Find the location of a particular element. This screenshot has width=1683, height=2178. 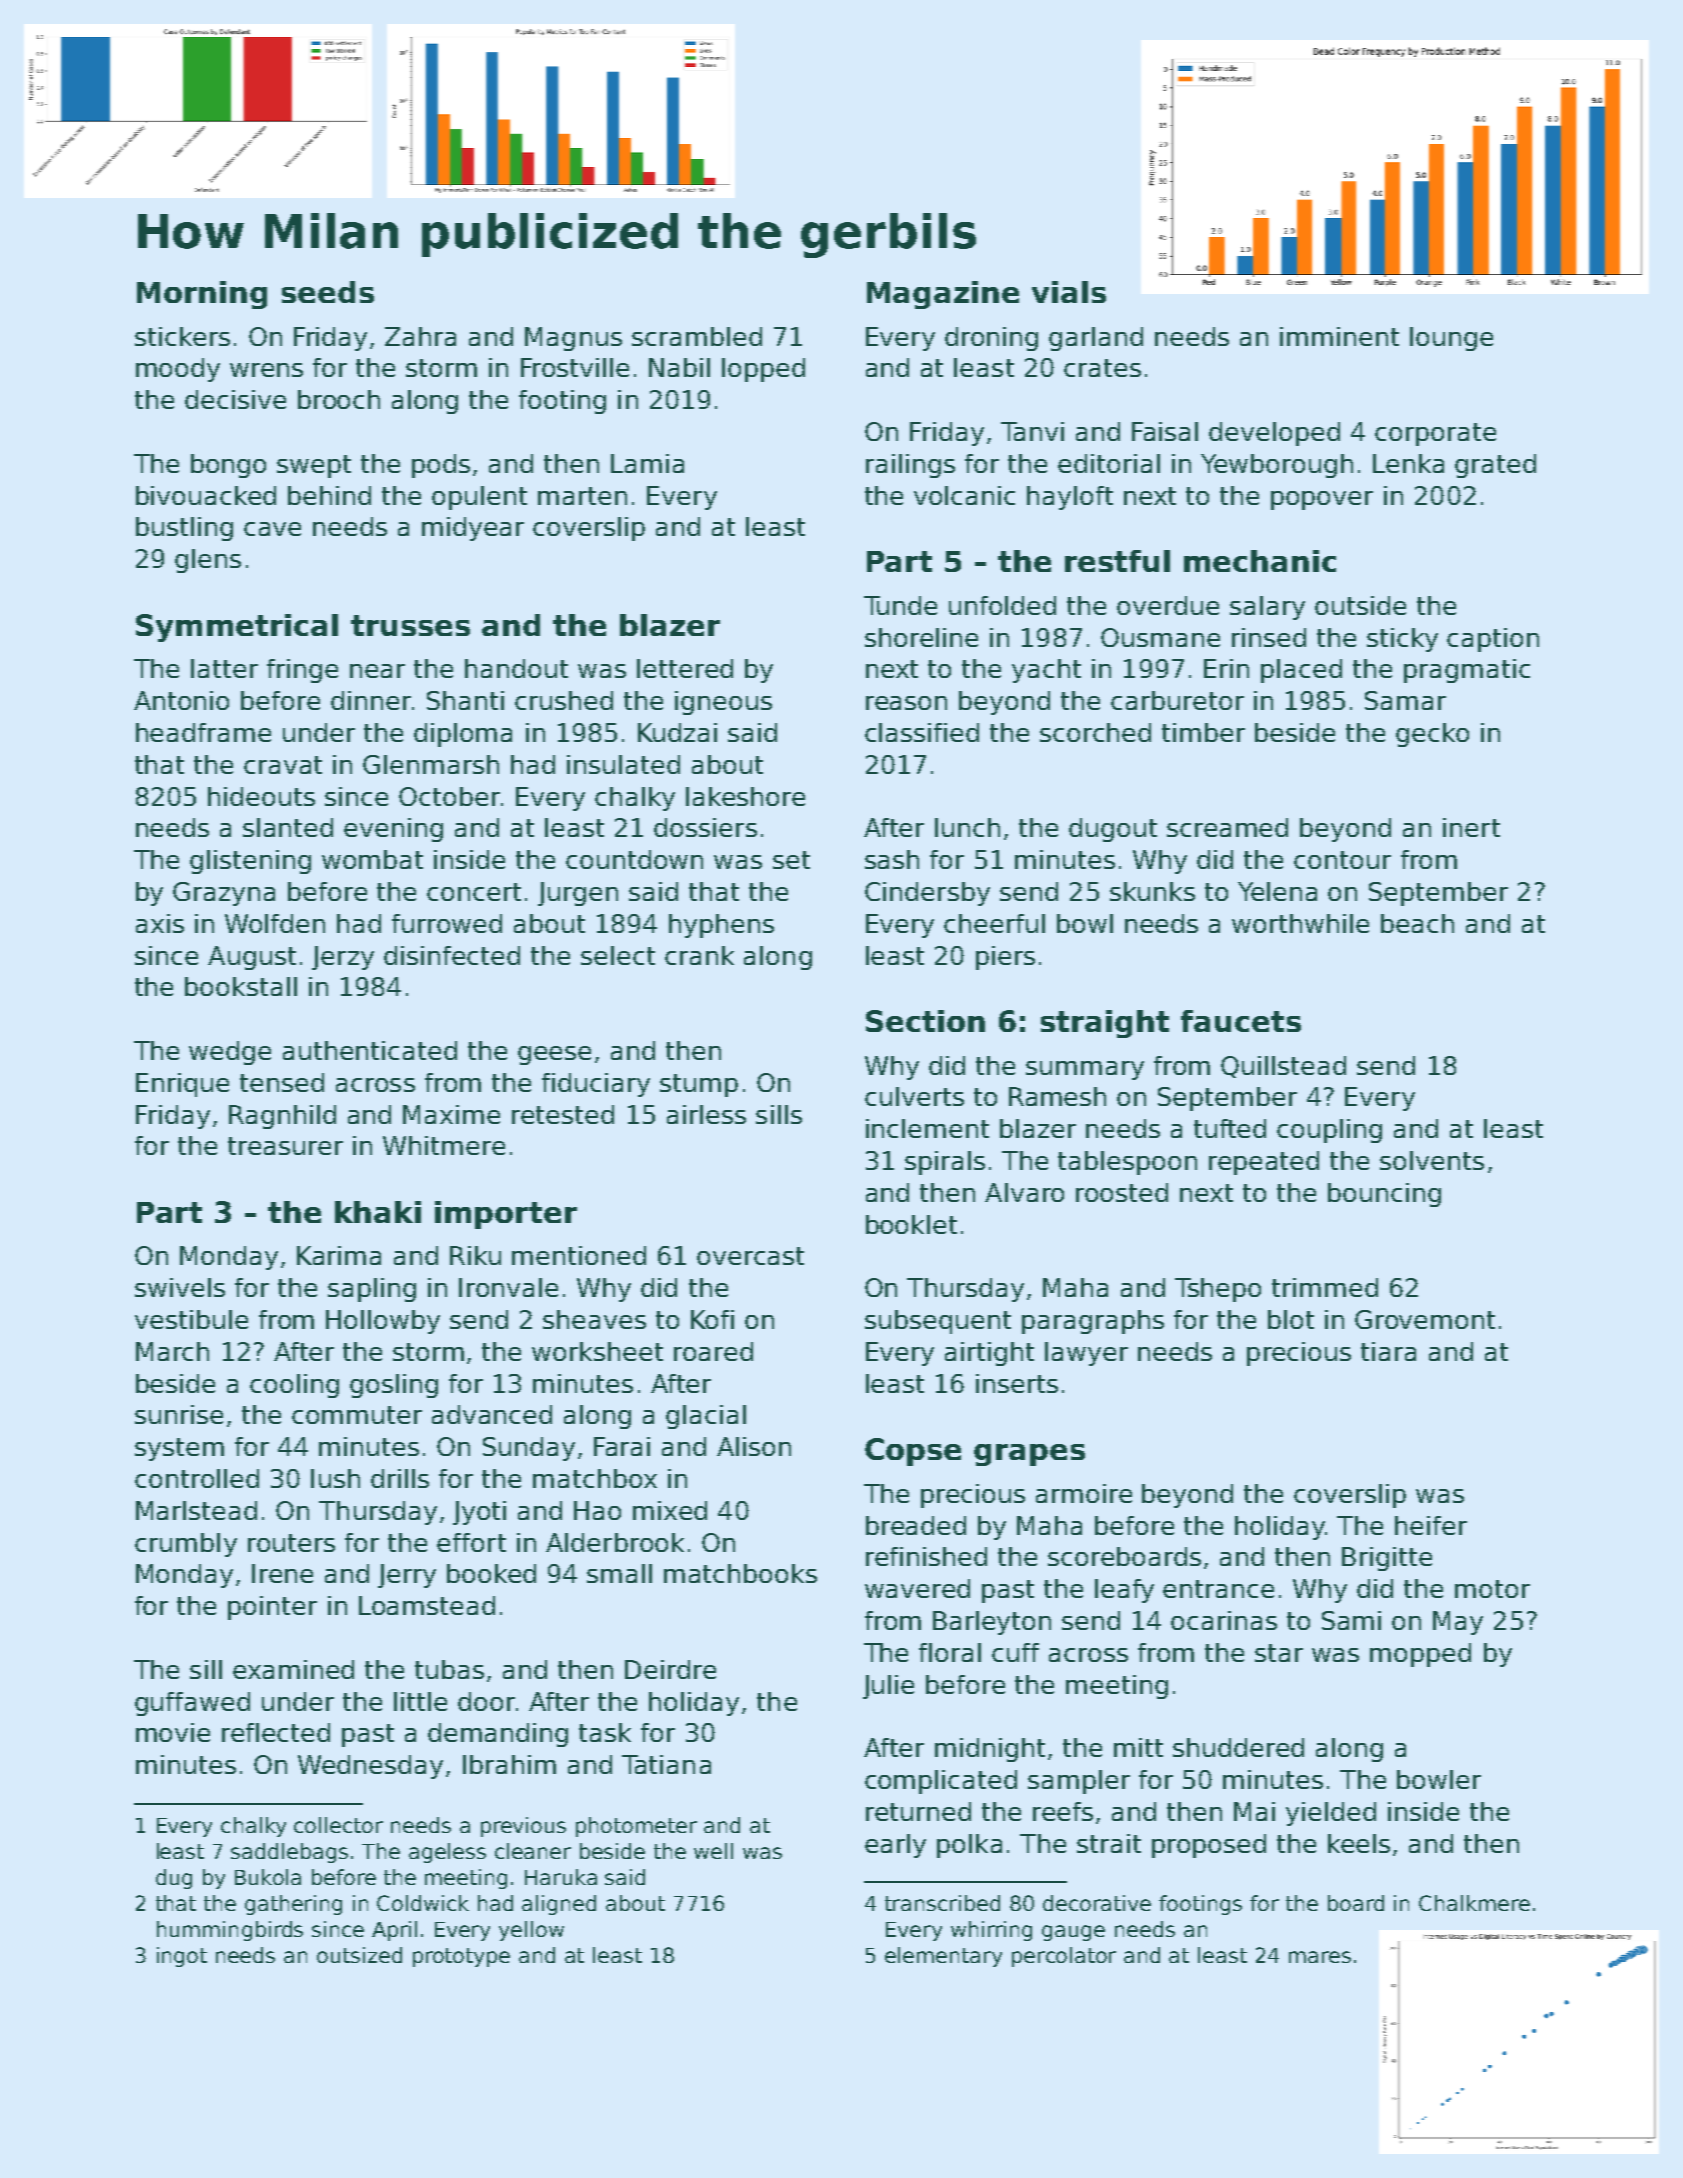

Morning is located at coordinates (202, 295).
